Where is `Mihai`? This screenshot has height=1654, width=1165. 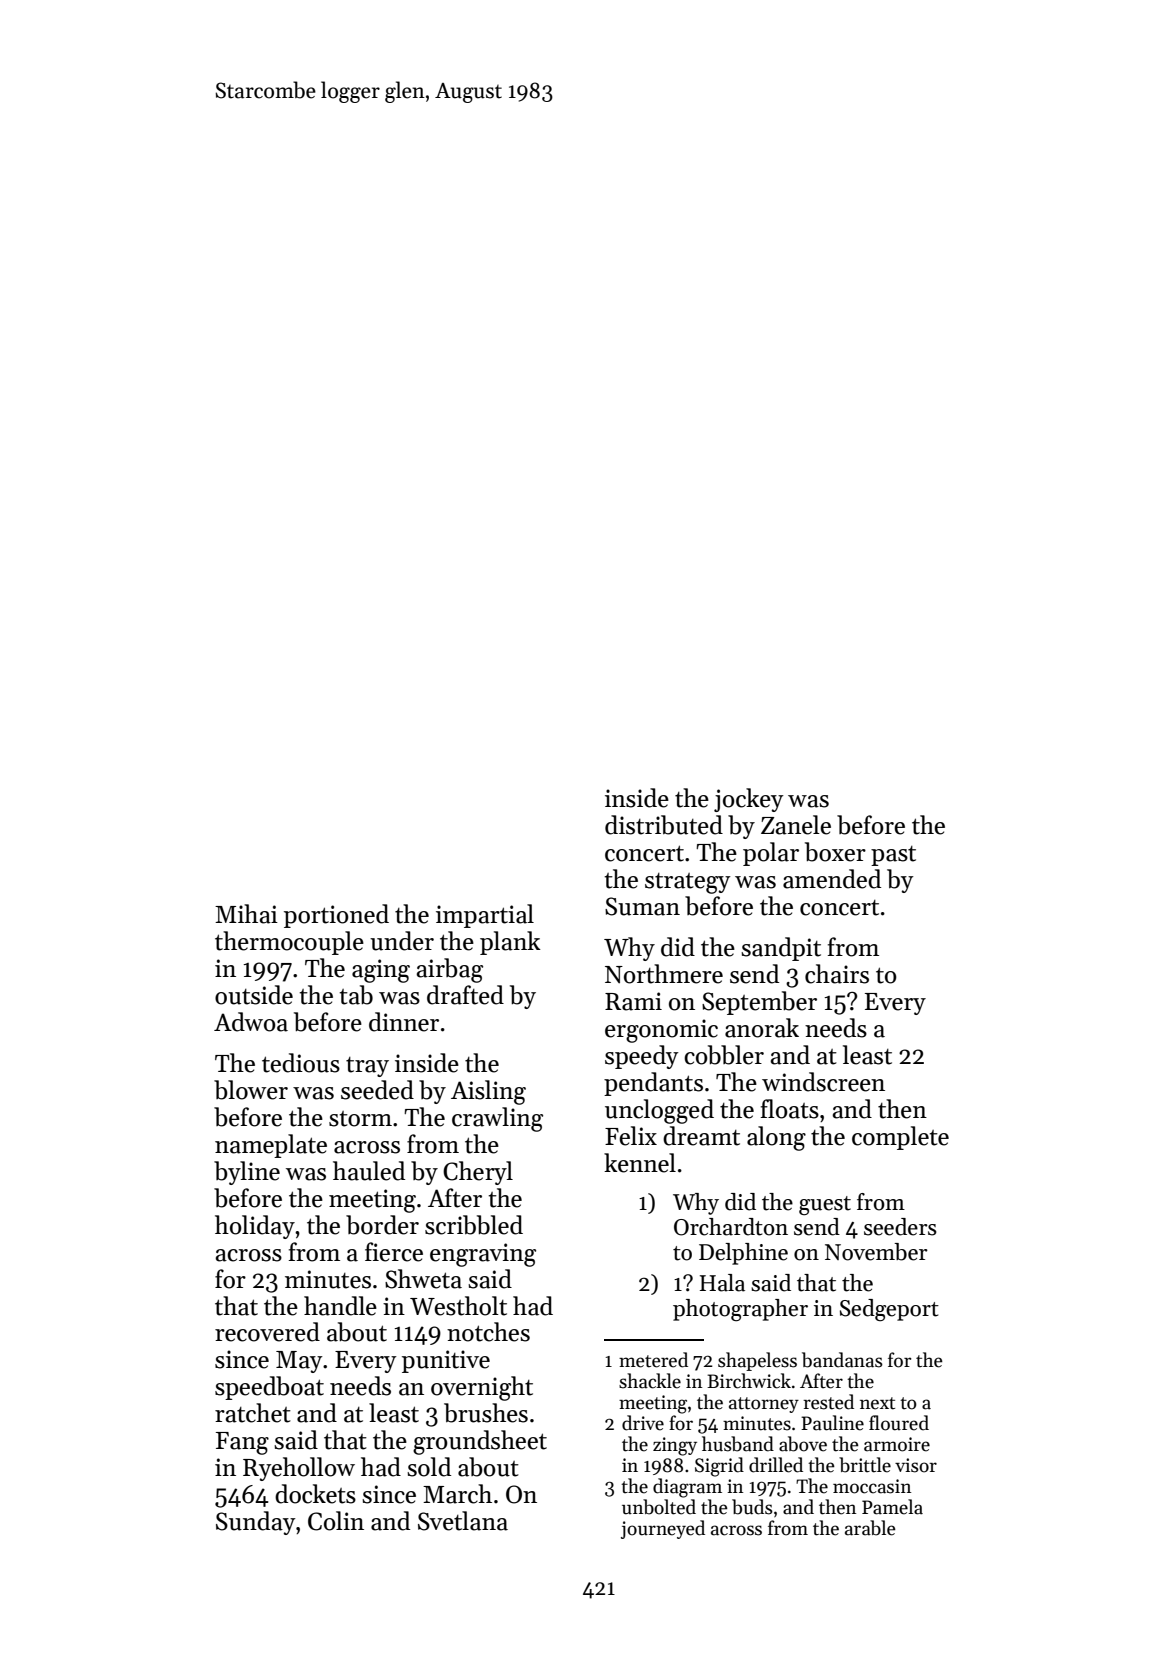 Mihai is located at coordinates (246, 914).
